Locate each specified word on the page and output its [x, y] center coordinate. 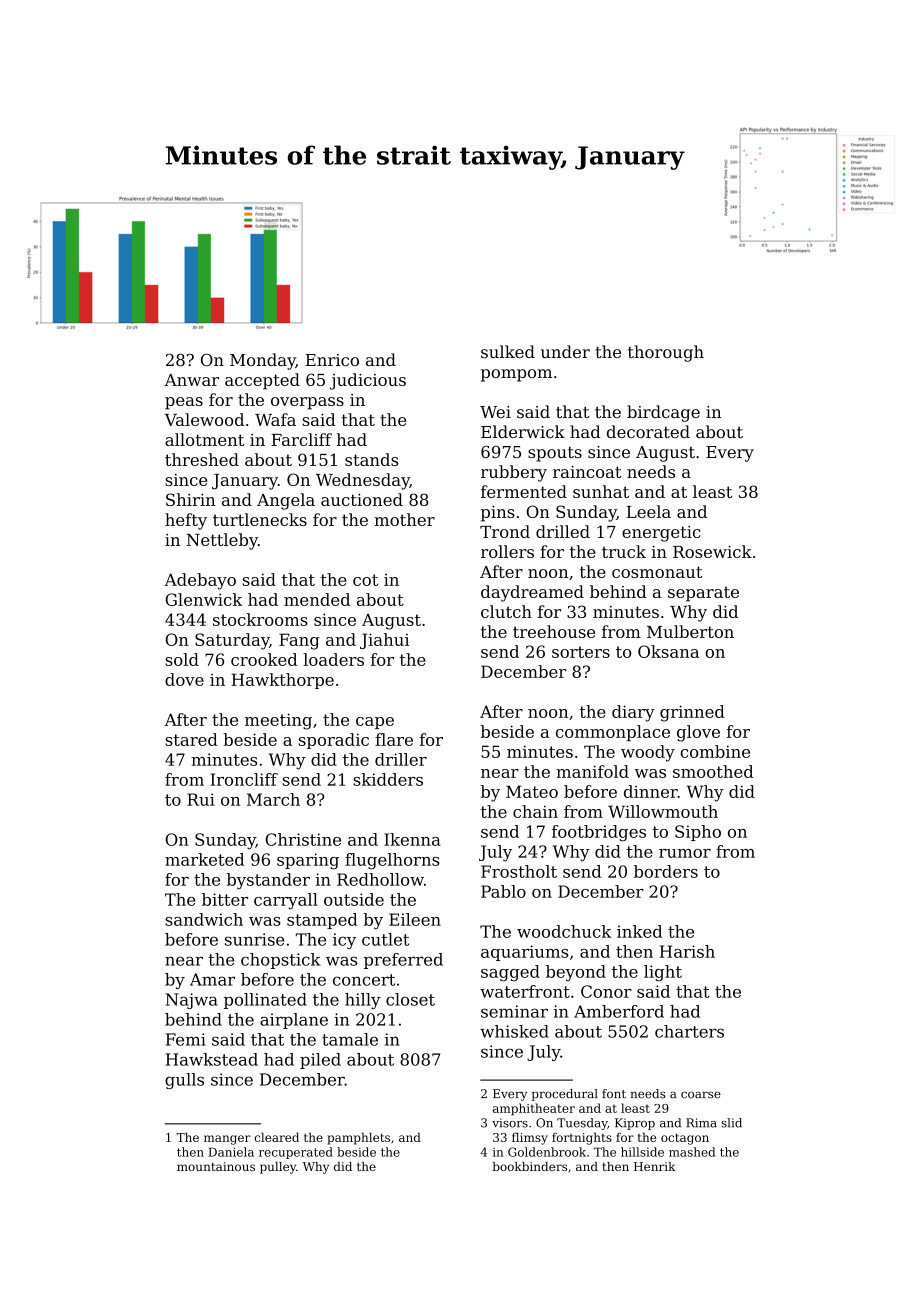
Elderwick [523, 431]
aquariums [524, 953]
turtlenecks [260, 519]
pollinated [265, 1001]
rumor [685, 853]
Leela [648, 511]
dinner [651, 791]
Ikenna [412, 839]
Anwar [191, 380]
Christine [303, 839]
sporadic [334, 741]
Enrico [332, 360]
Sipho [698, 833]
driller [401, 759]
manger [227, 1140]
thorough [666, 353]
